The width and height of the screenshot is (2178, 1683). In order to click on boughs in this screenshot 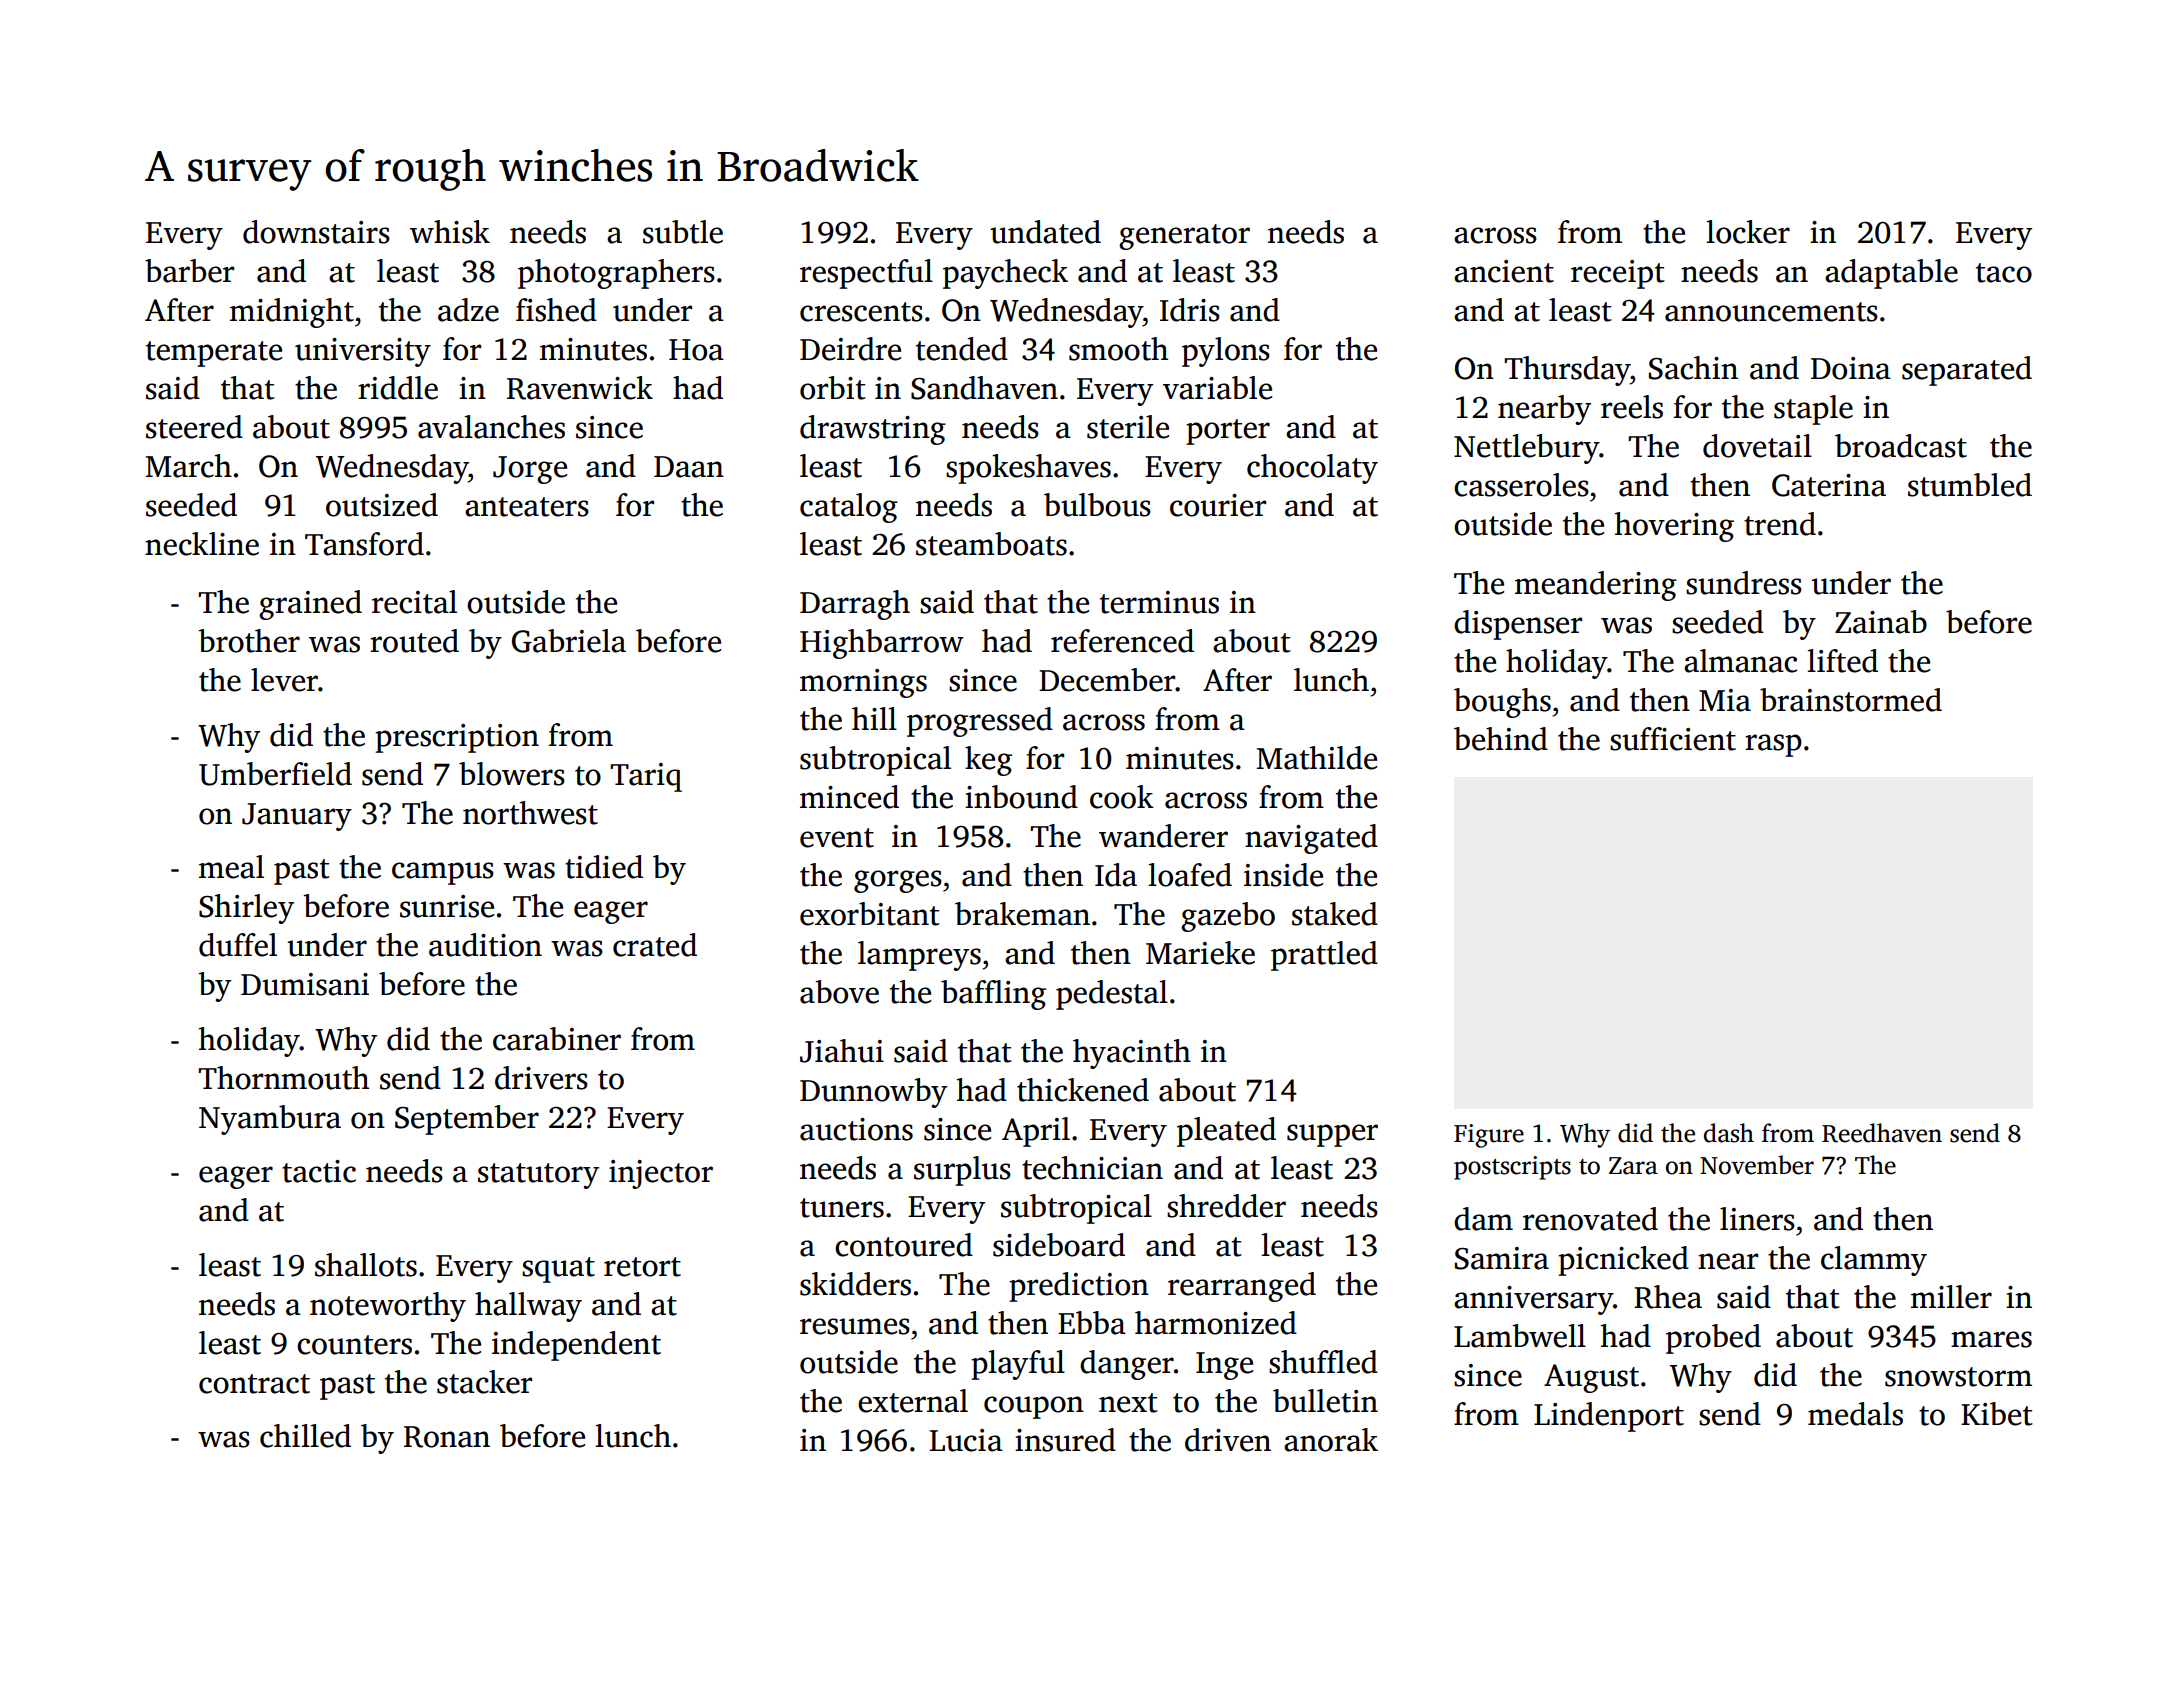, I will do `click(1502, 703)`.
